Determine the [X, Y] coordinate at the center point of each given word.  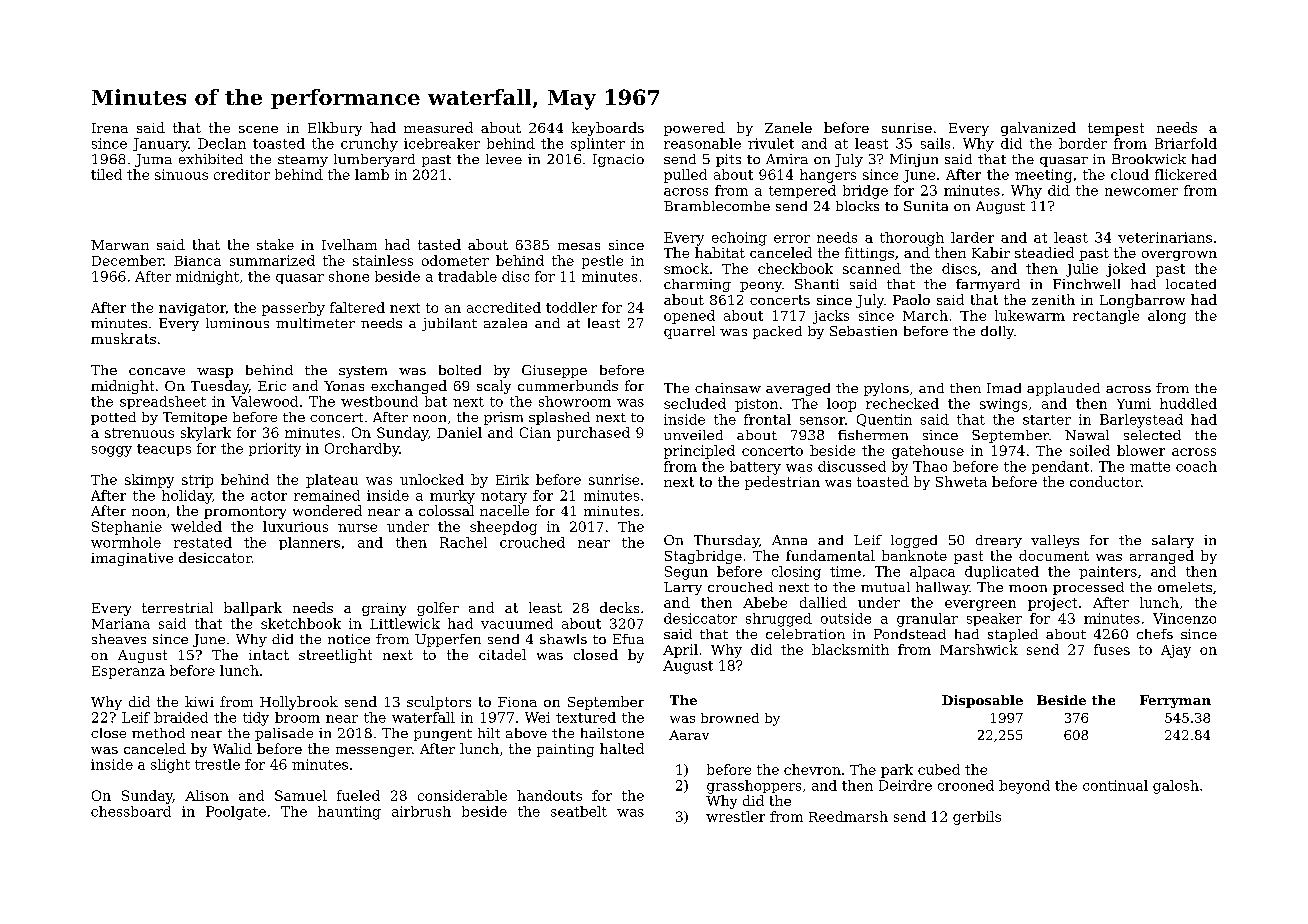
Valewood [264, 401]
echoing [739, 239]
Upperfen [448, 640]
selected [1152, 435]
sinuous [181, 174]
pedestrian [782, 483]
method [158, 733]
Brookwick [1149, 159]
